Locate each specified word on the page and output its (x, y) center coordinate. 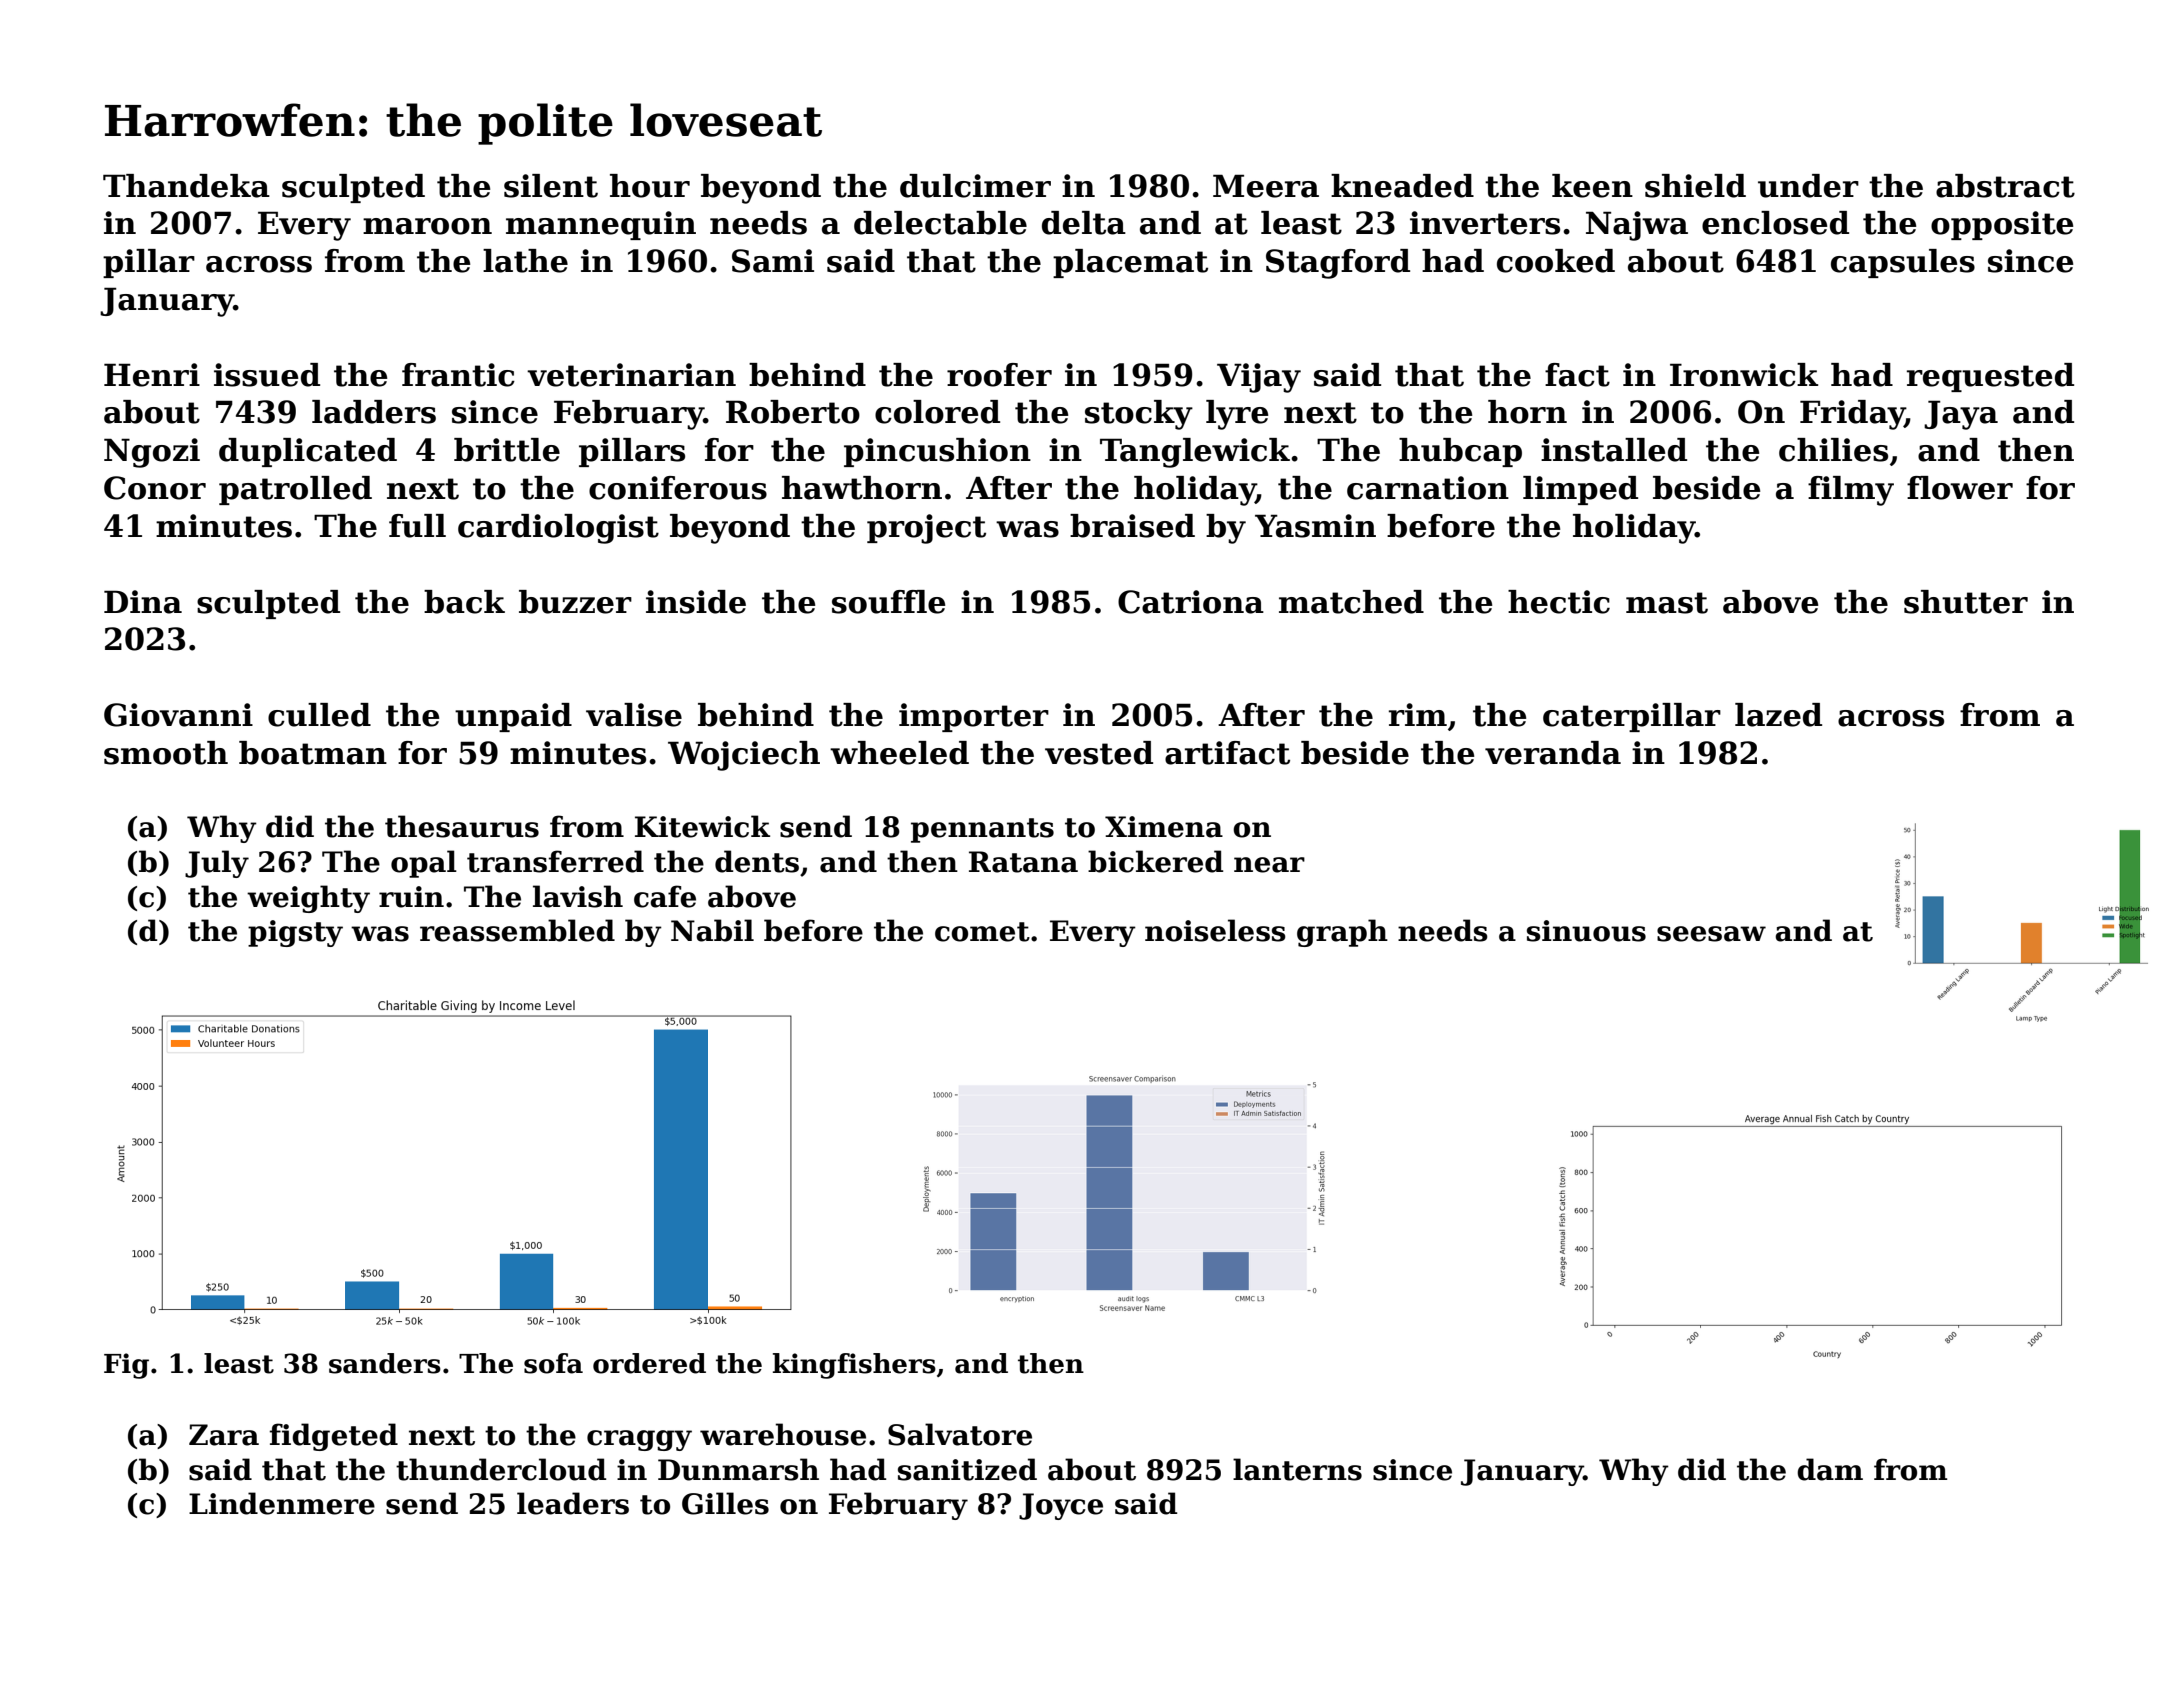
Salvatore (960, 1434)
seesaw (1711, 934)
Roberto (793, 412)
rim (1418, 714)
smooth (166, 753)
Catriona (1191, 602)
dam (1830, 1469)
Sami (773, 261)
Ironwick (1744, 375)
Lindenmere (282, 1503)
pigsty (295, 933)
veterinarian (631, 375)
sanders (385, 1363)
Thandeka (186, 186)
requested (1990, 377)
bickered (1155, 861)
